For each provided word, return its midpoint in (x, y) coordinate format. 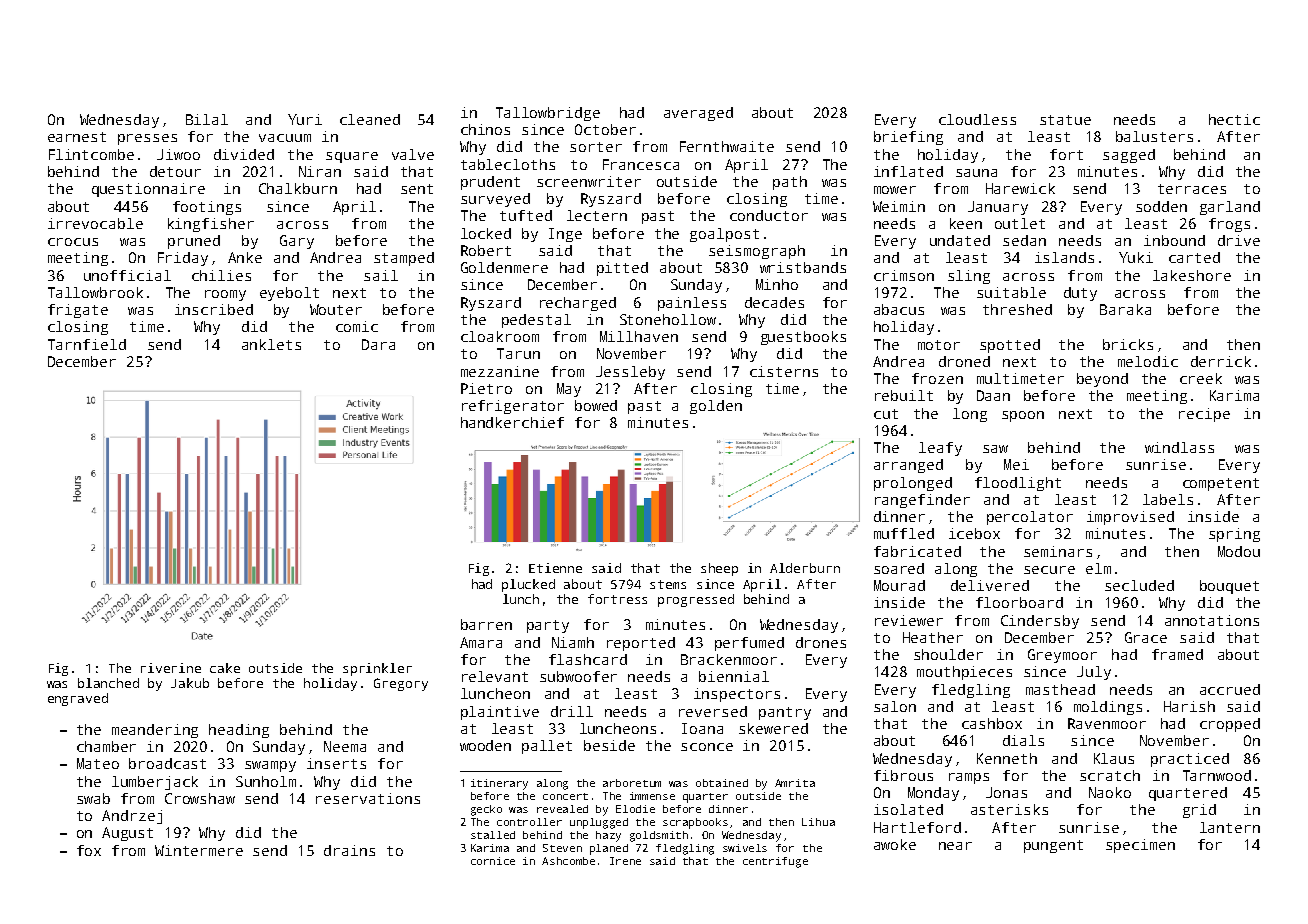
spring (1234, 535)
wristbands (803, 267)
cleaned (370, 119)
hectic (1234, 119)
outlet (1020, 223)
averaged (698, 114)
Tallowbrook (95, 292)
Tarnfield (87, 344)
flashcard (588, 659)
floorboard (1019, 602)
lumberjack (155, 783)
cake (225, 668)
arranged (908, 466)
